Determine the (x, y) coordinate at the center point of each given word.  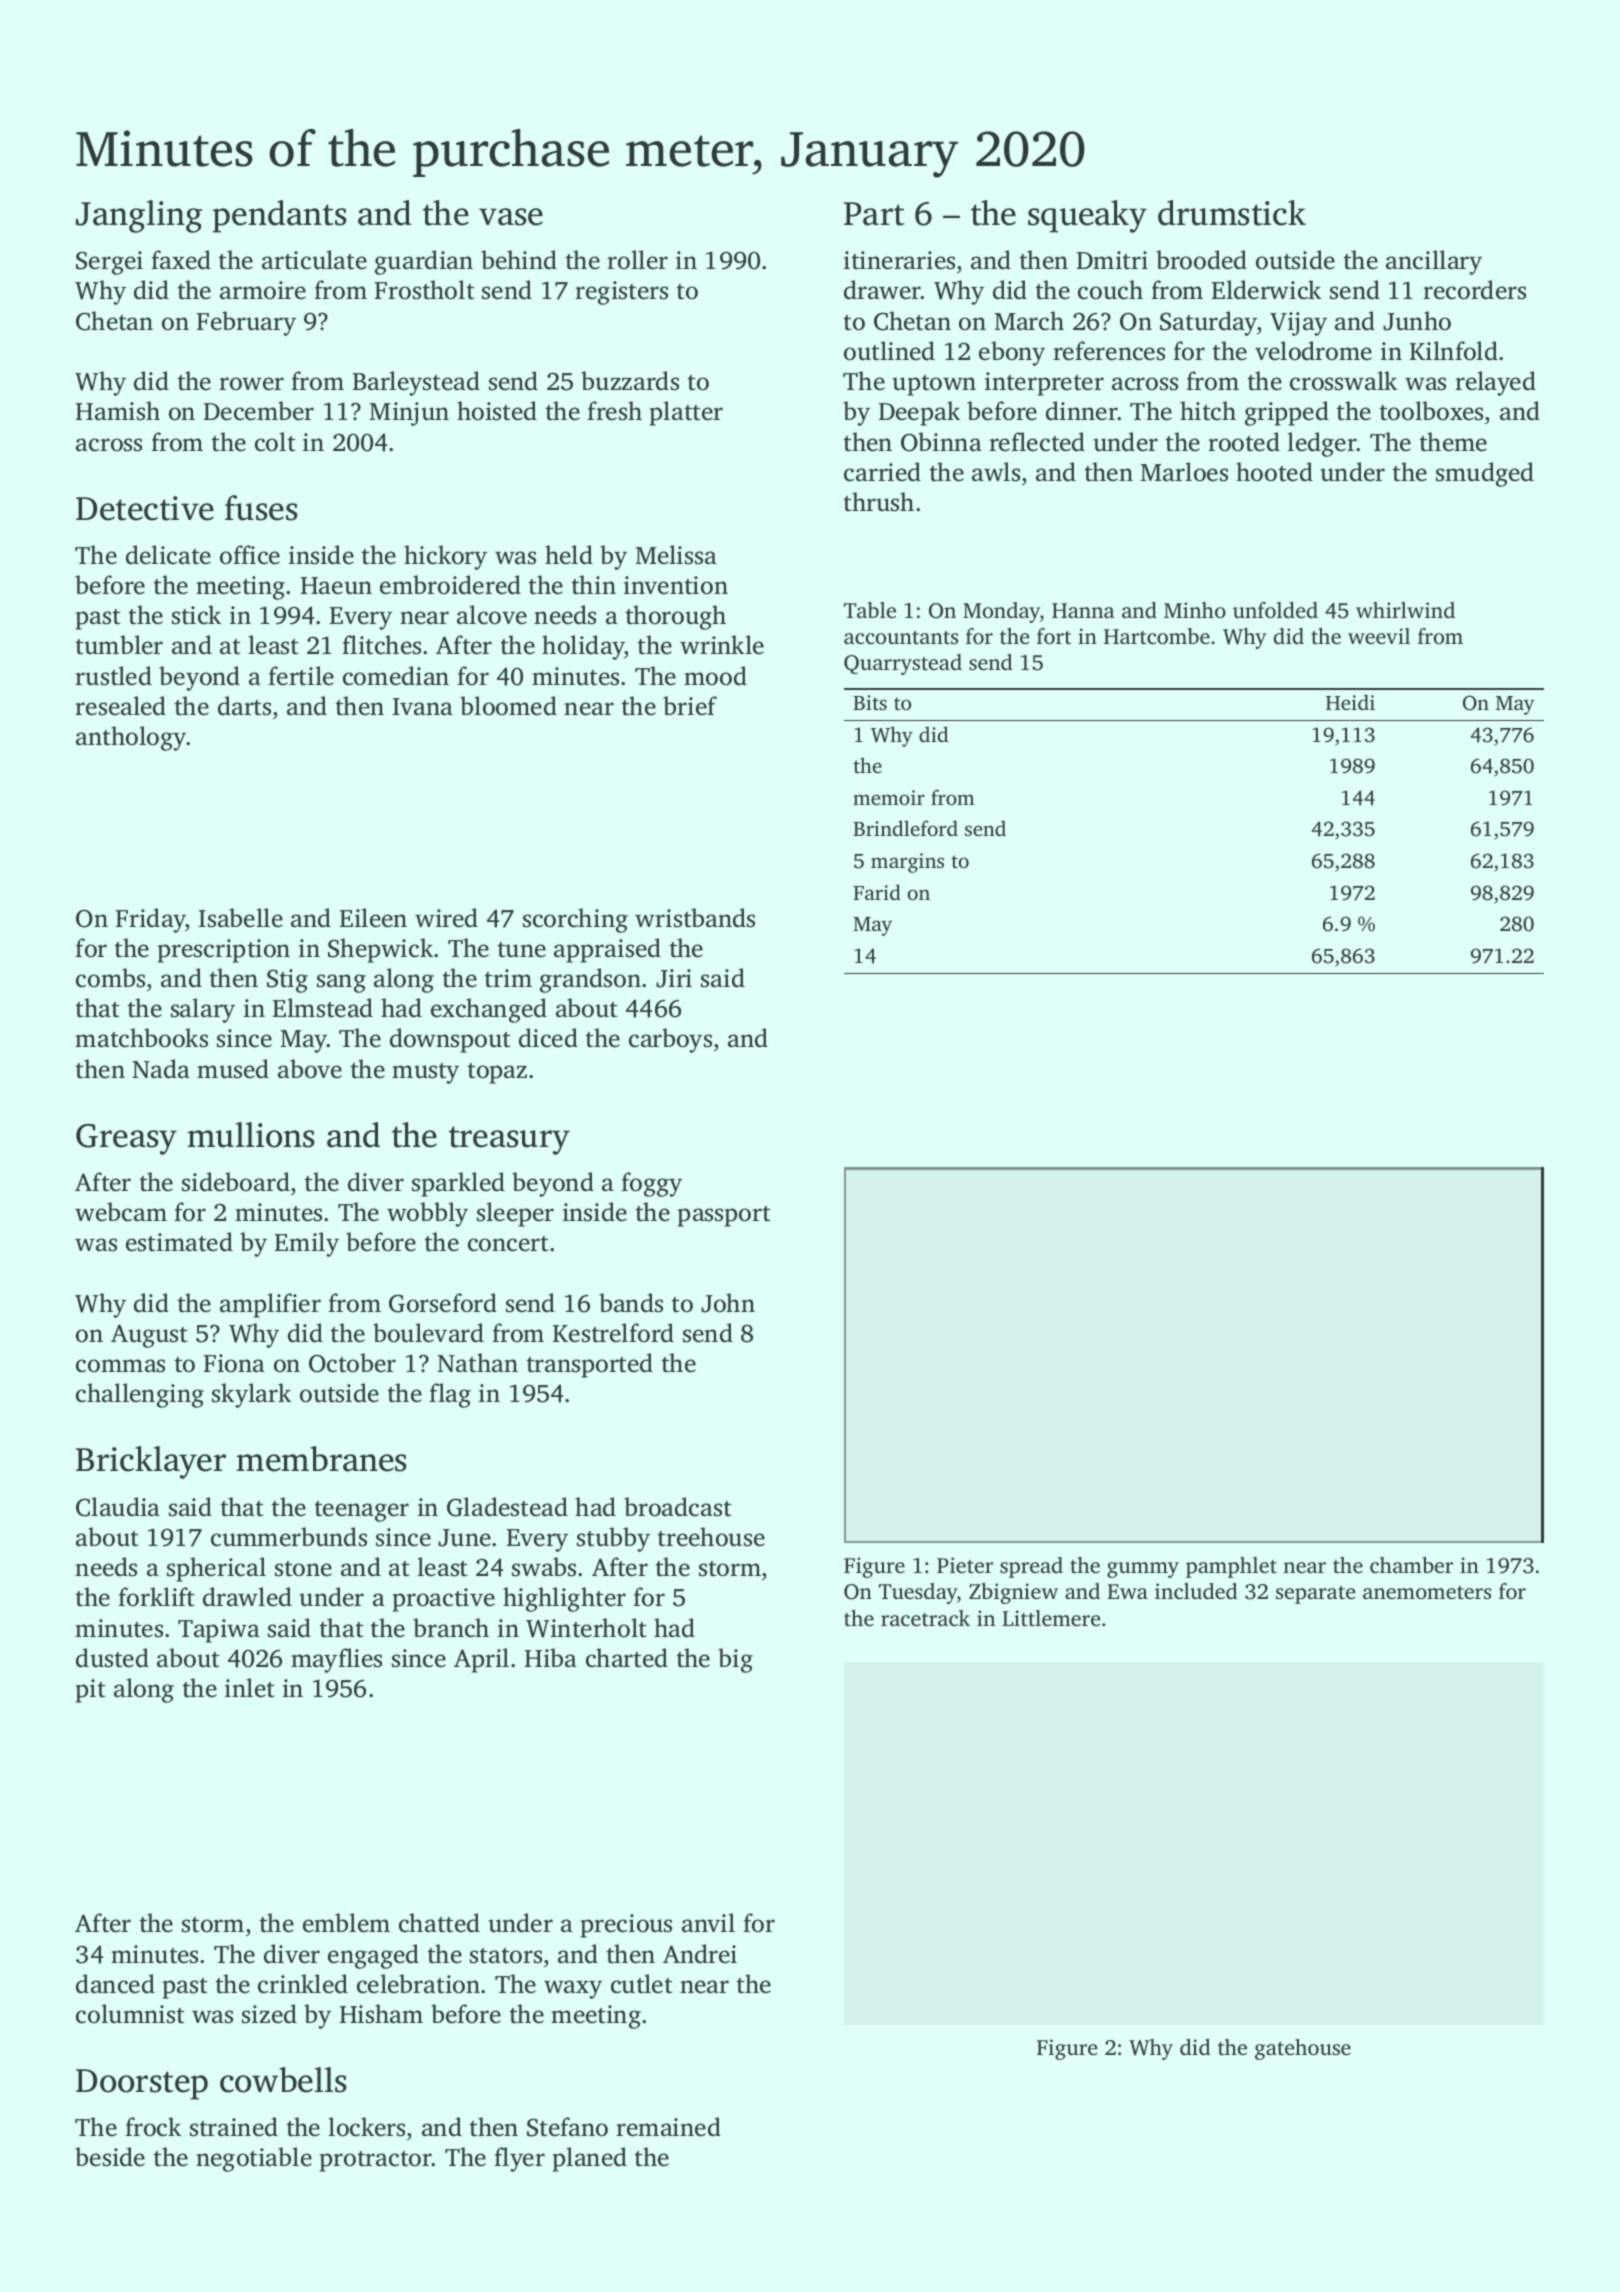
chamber (1411, 1565)
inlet (249, 1688)
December (259, 411)
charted (627, 1658)
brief (690, 706)
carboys (670, 1040)
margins (907, 863)
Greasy (126, 1139)
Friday (150, 920)
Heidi (1350, 702)
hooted (1274, 472)
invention (676, 585)
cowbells (283, 2080)
